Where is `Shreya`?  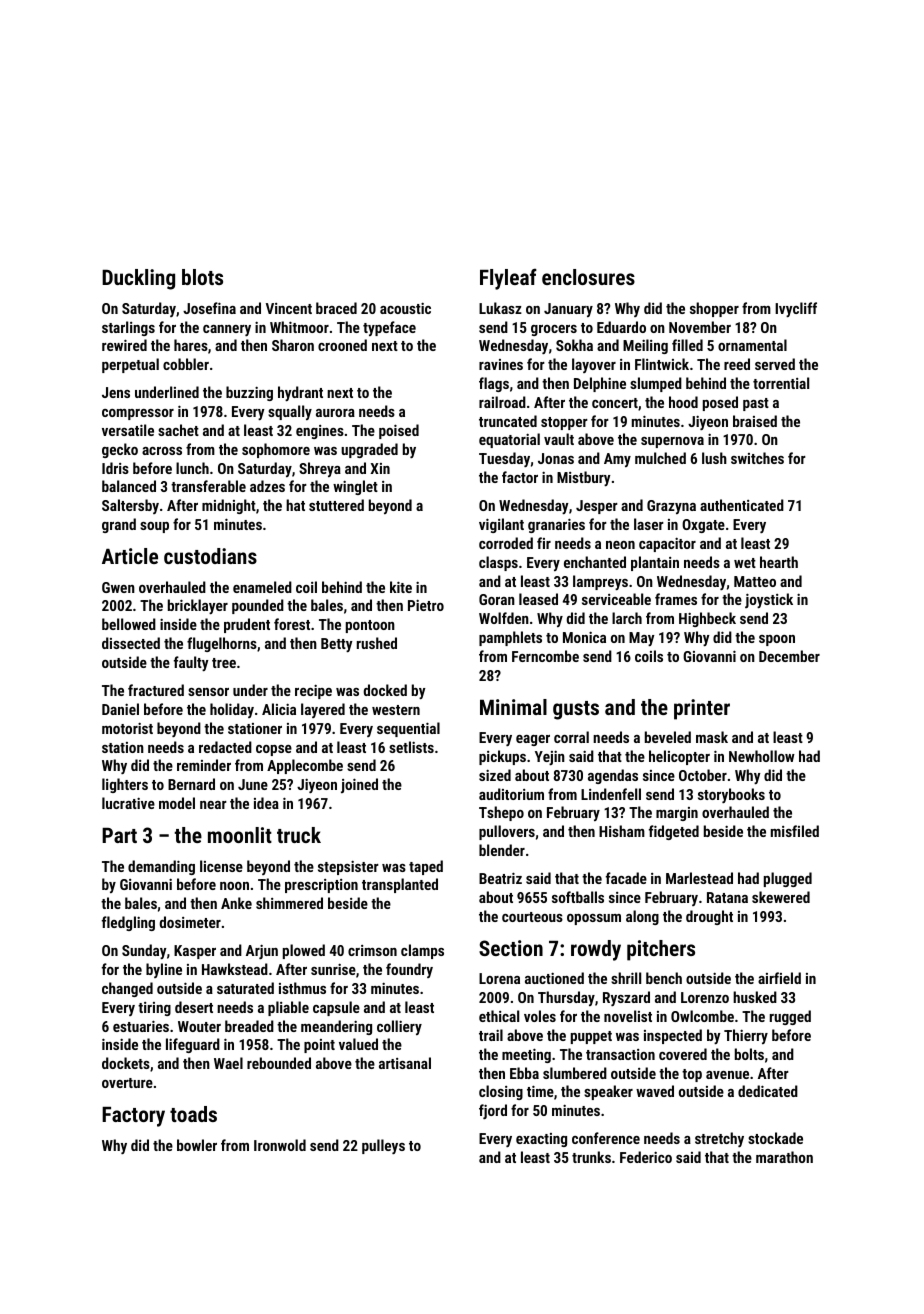
Shreya is located at coordinates (320, 469).
